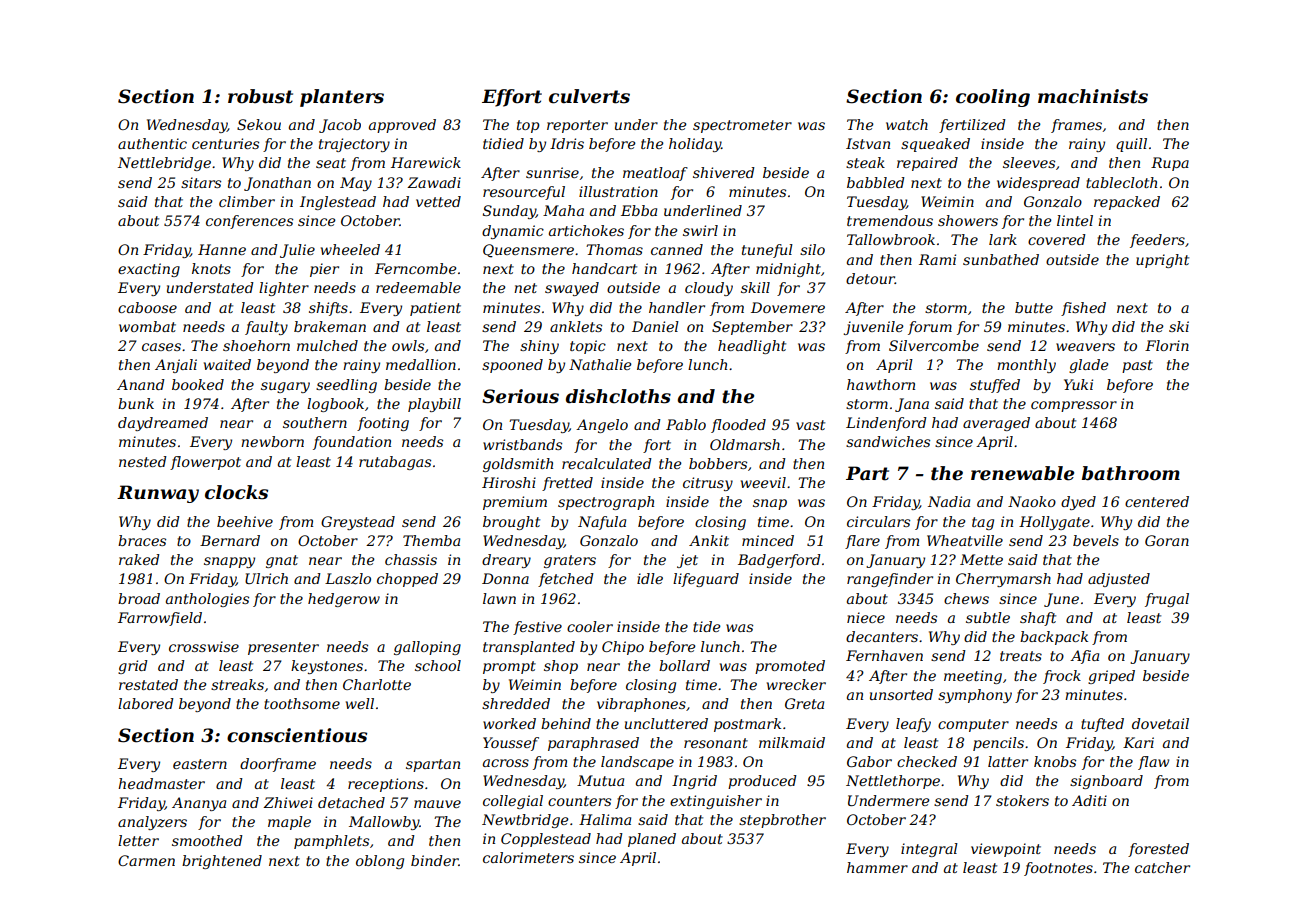  Describe the element at coordinates (742, 126) in the screenshot. I see `spectrometer` at that location.
